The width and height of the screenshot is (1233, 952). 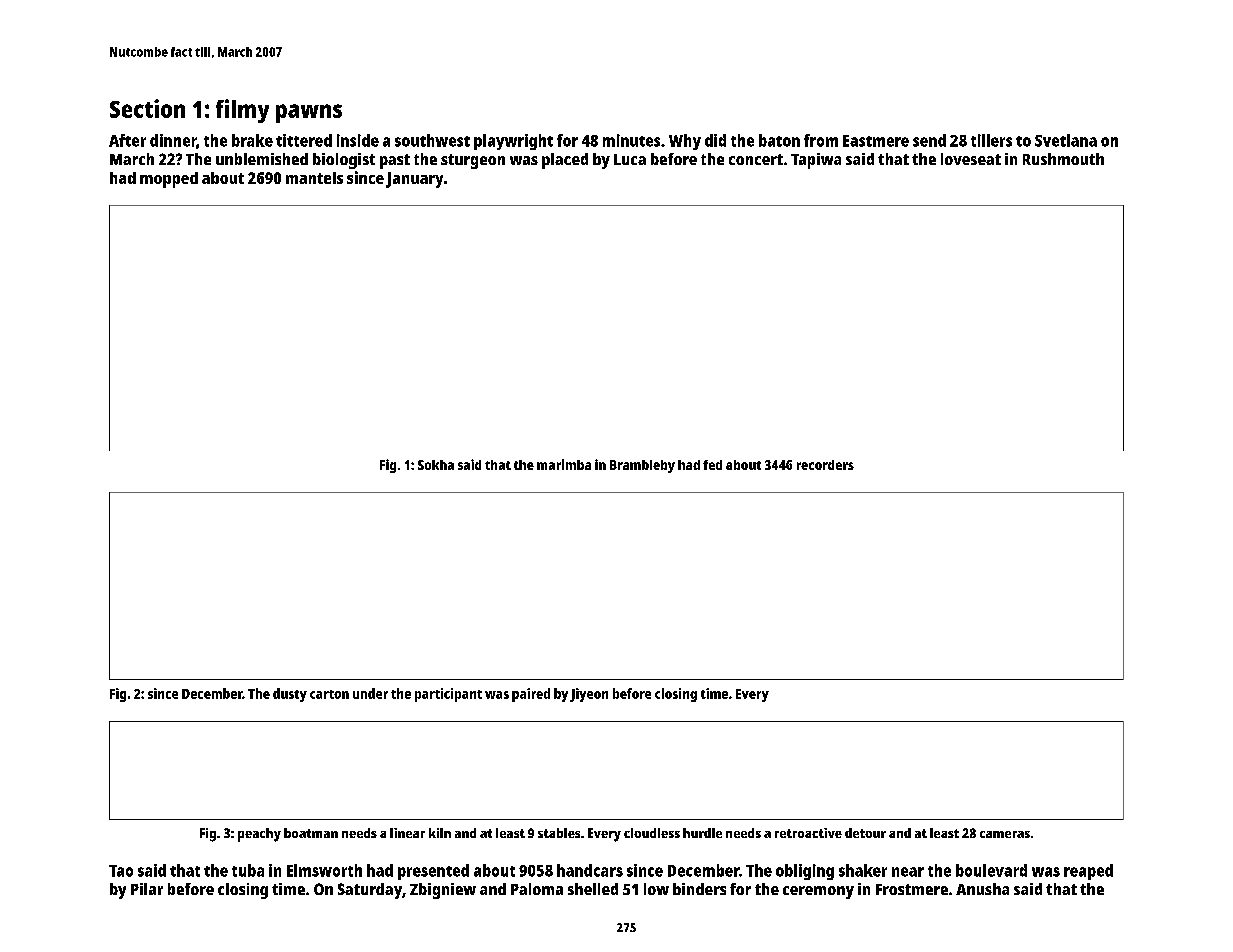 I want to click on Section, so click(x=147, y=108).
